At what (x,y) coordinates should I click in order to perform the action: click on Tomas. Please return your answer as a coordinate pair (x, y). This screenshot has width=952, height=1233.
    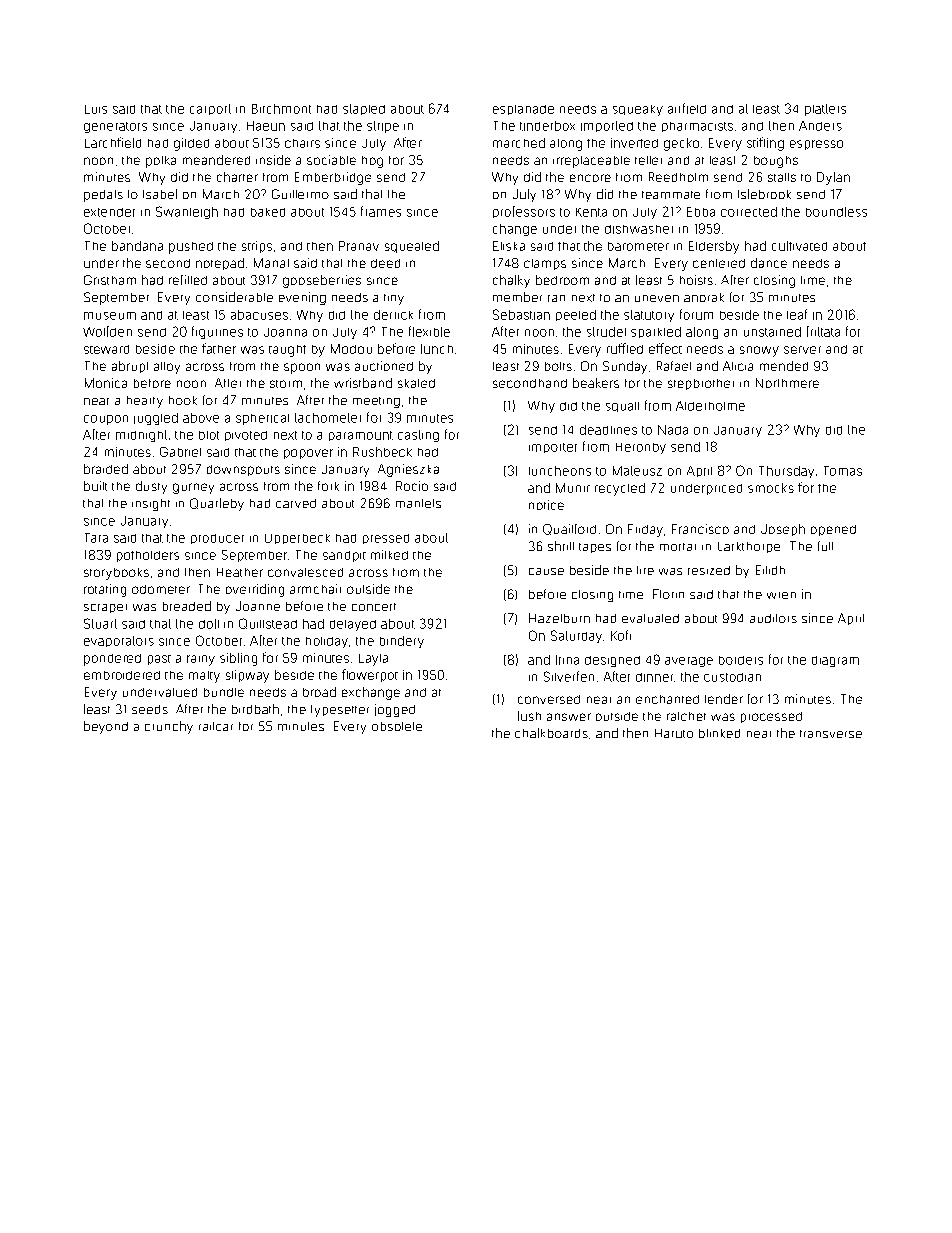
    Looking at the image, I should click on (843, 471).
